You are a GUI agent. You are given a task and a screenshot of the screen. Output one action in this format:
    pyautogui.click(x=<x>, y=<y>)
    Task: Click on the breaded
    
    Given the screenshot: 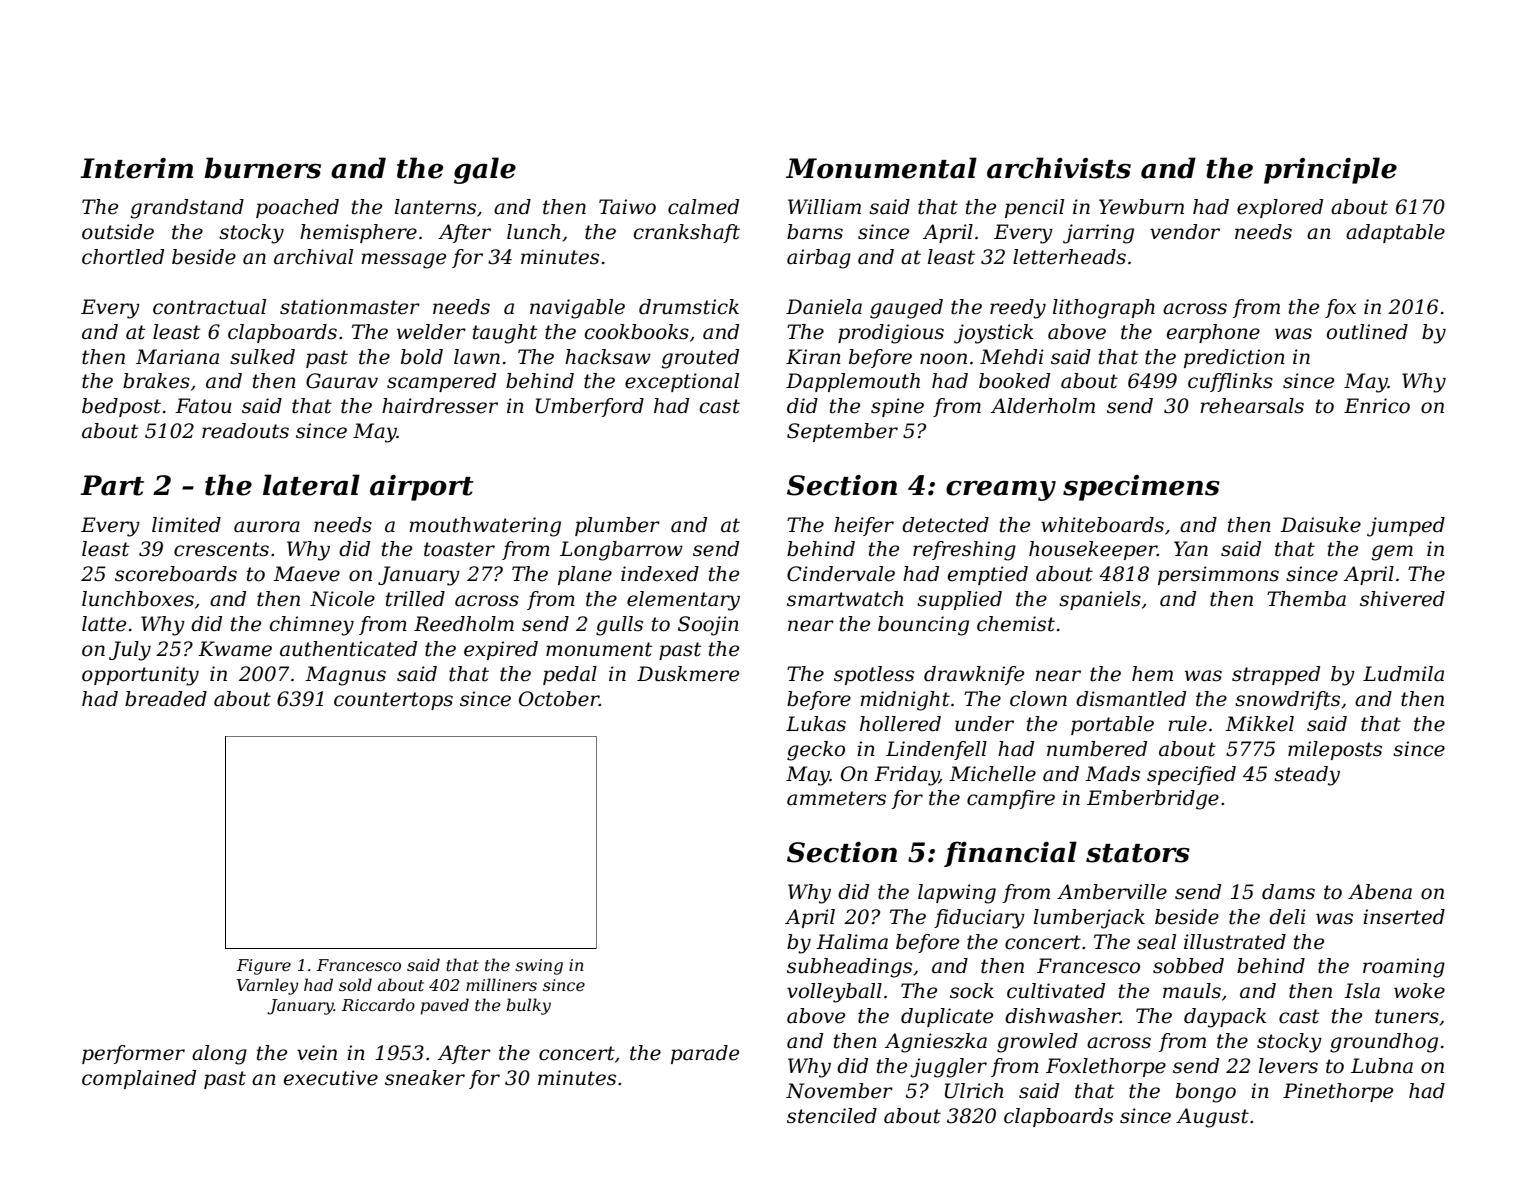 What is the action you would take?
    pyautogui.click(x=166, y=699)
